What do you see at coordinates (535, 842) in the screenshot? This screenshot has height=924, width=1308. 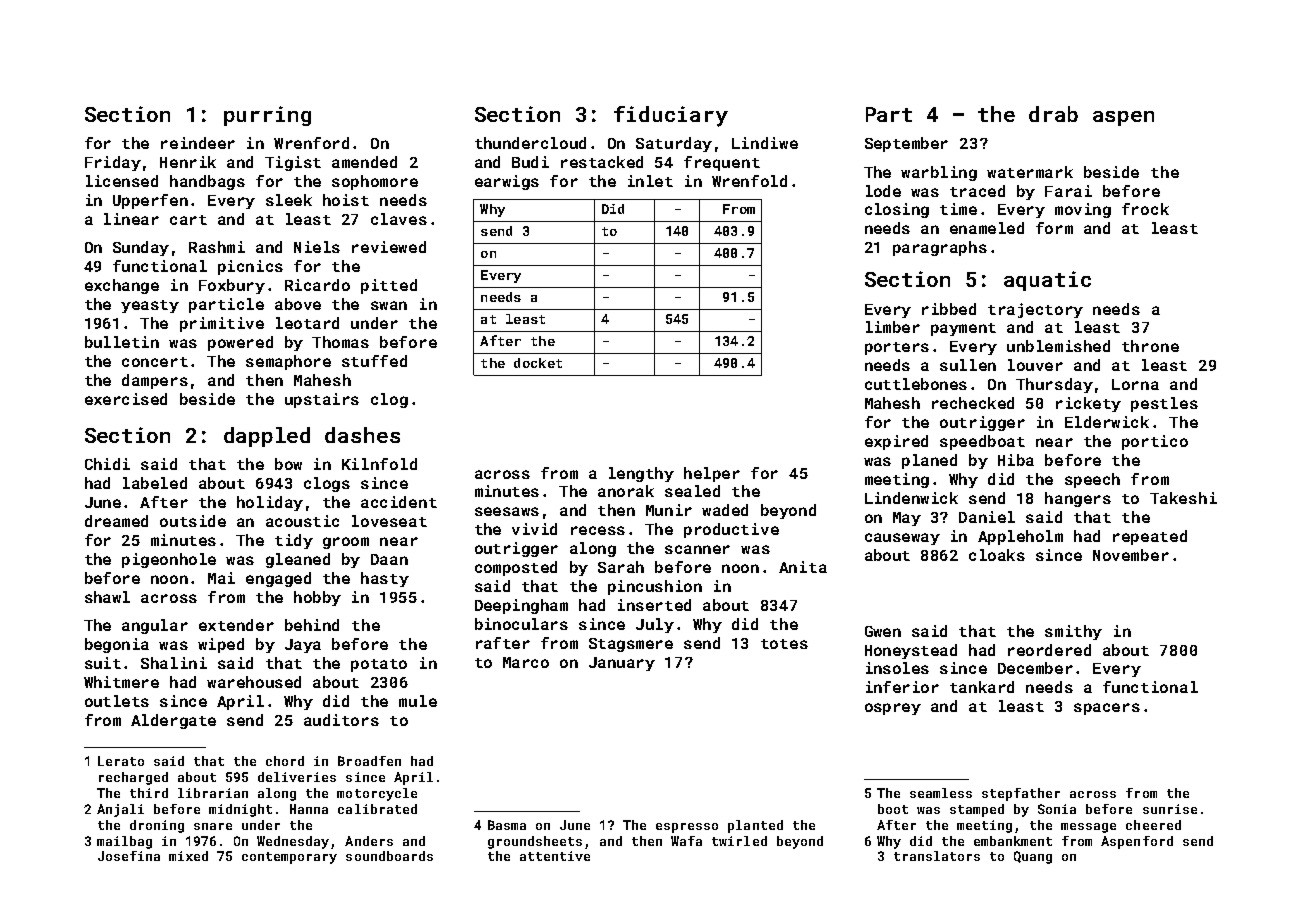 I see `groundsheets` at bounding box center [535, 842].
